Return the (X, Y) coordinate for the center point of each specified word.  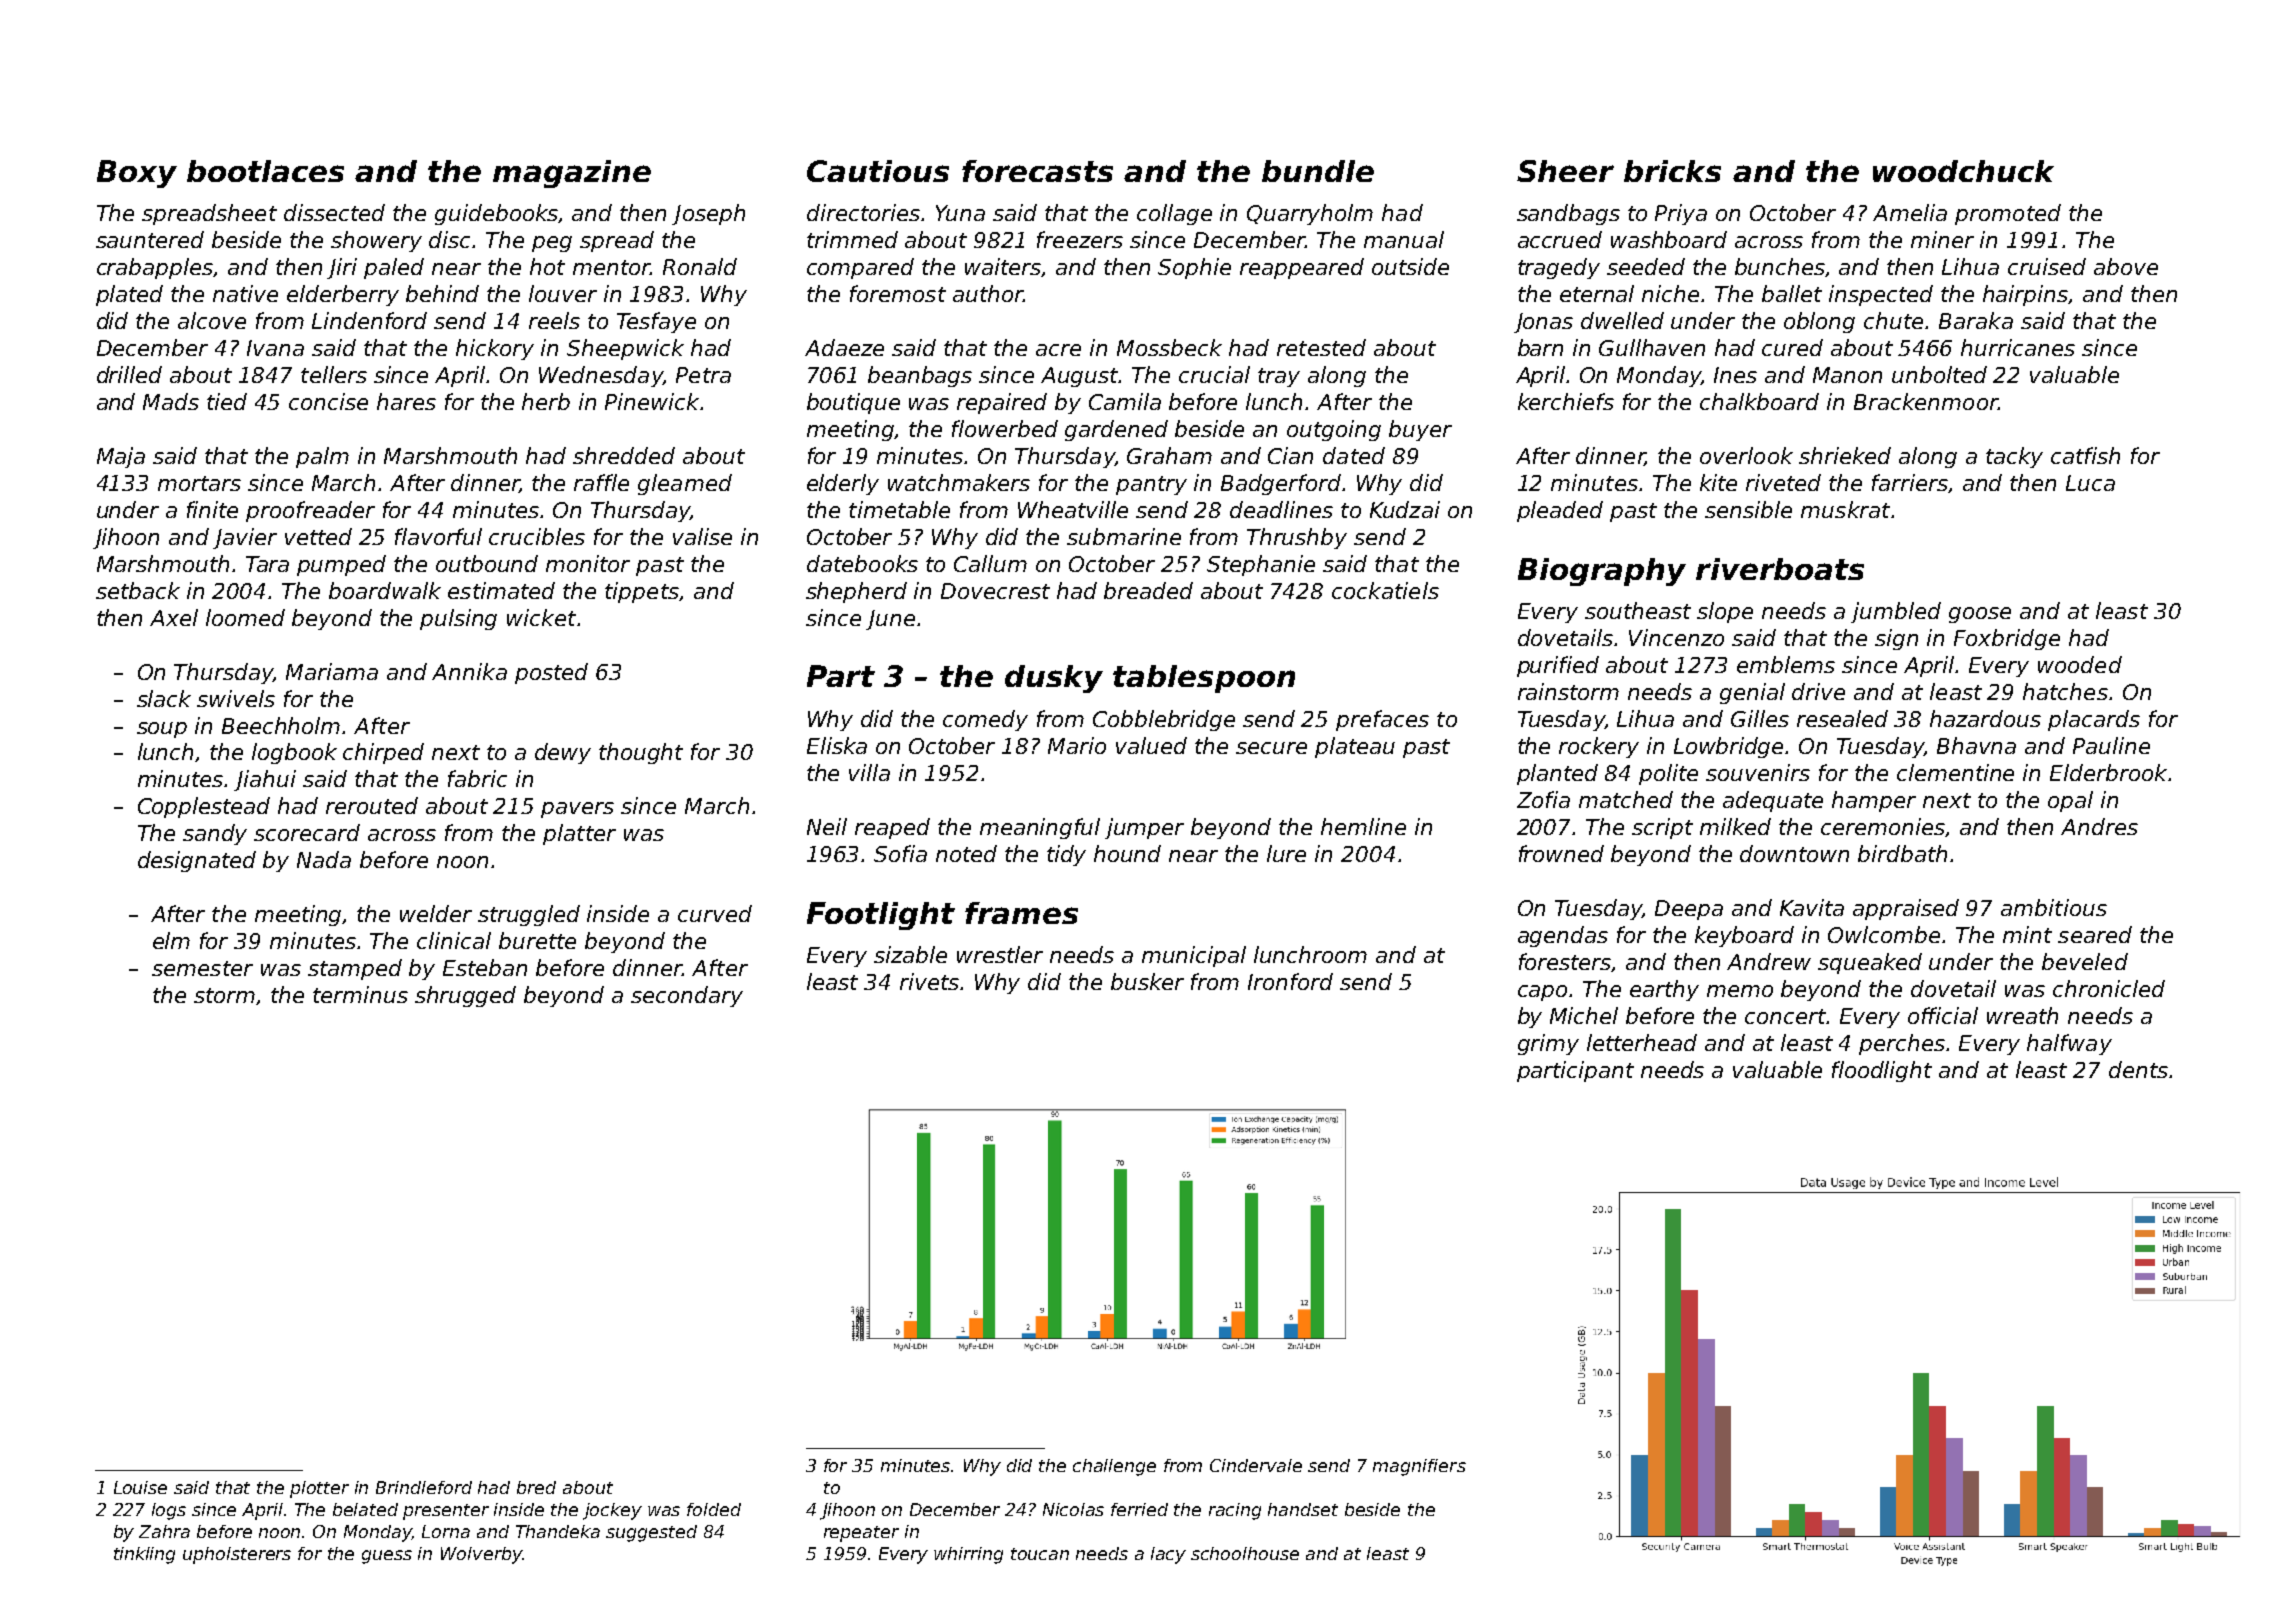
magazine (572, 174)
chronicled (2109, 988)
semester (202, 968)
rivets (929, 981)
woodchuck (1963, 171)
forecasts (1037, 171)
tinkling (144, 1555)
